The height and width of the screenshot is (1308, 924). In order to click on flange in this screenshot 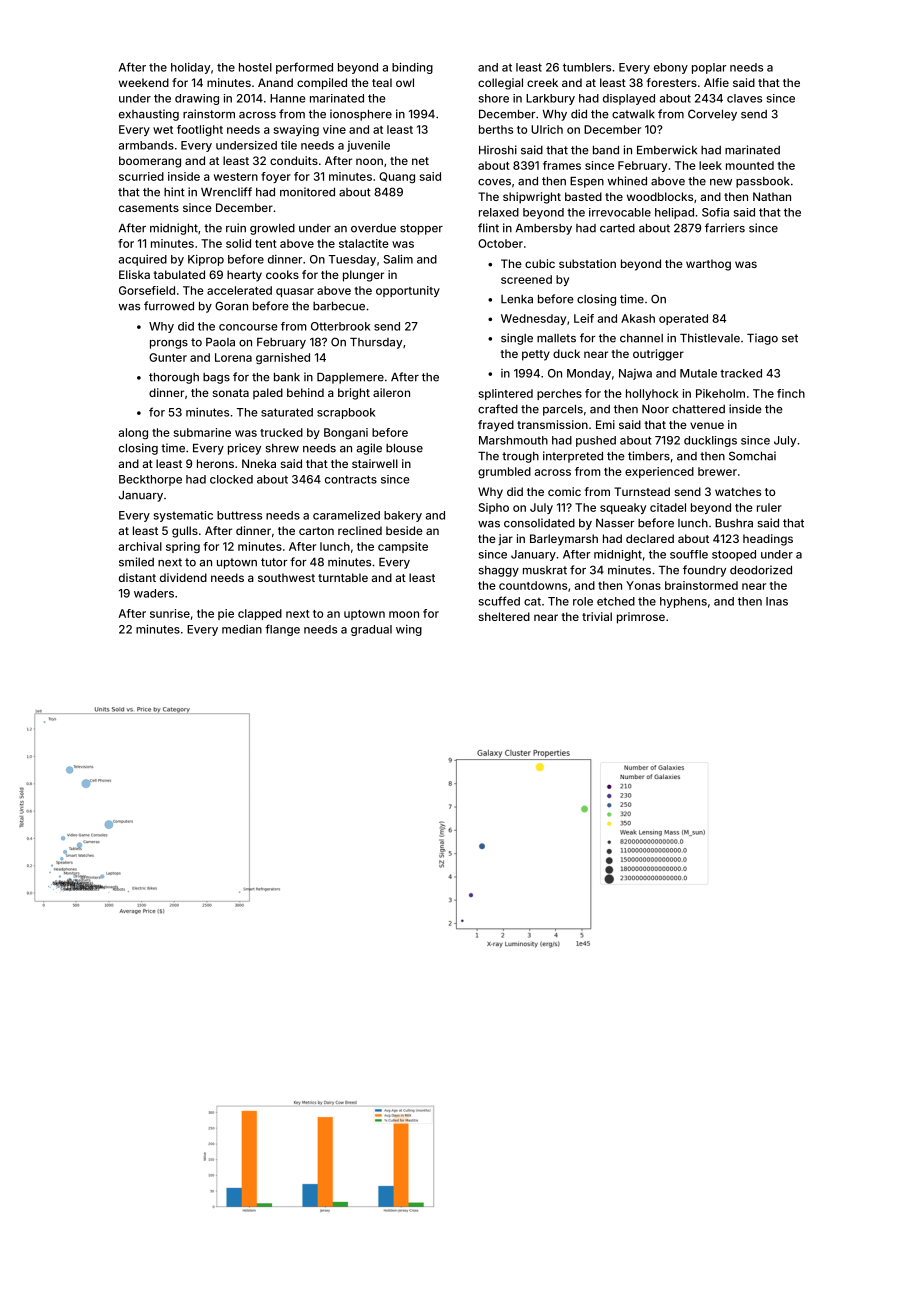, I will do `click(282, 630)`.
